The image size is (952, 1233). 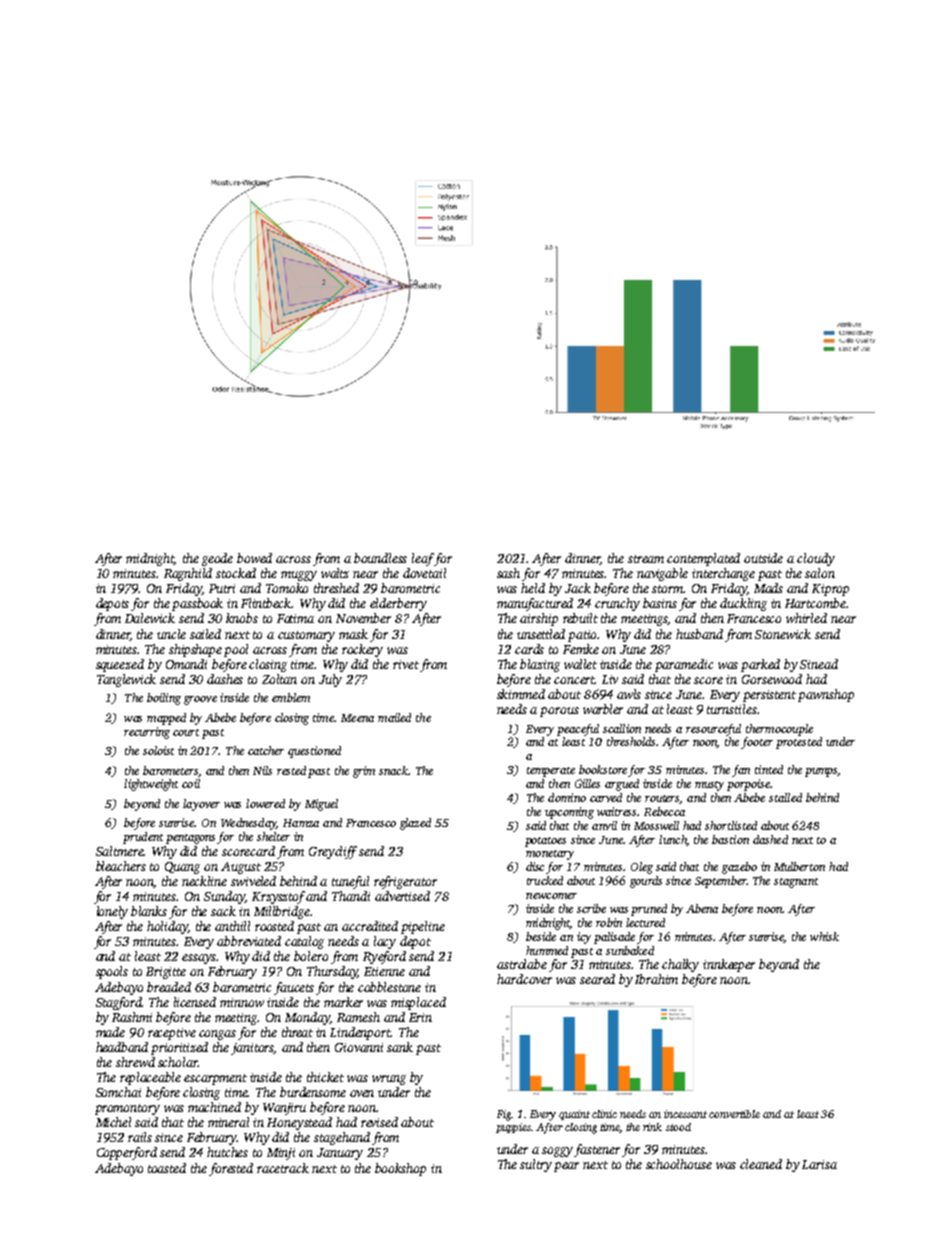 What do you see at coordinates (394, 717) in the screenshot?
I see `mailed` at bounding box center [394, 717].
